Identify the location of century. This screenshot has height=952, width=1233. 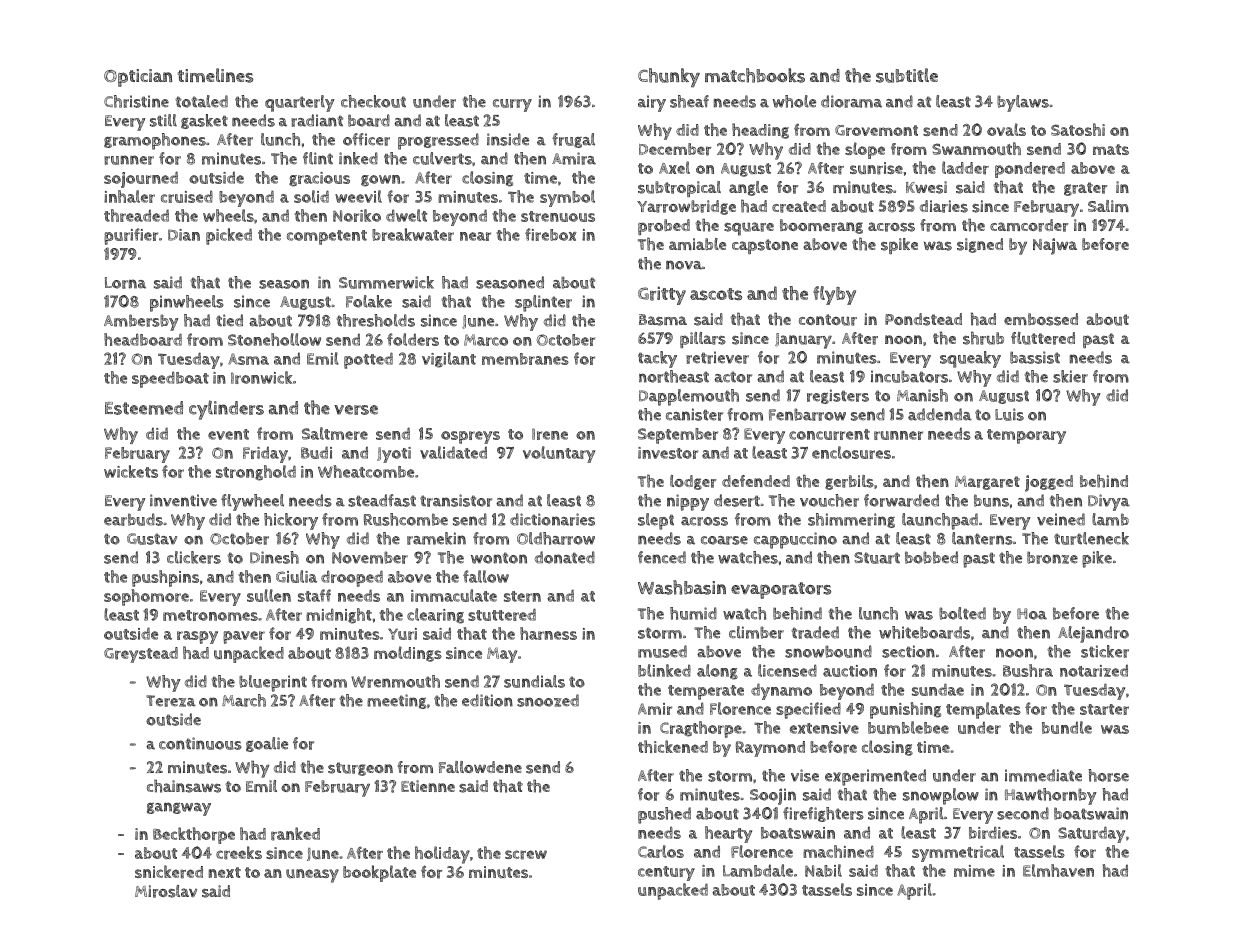
(666, 873).
